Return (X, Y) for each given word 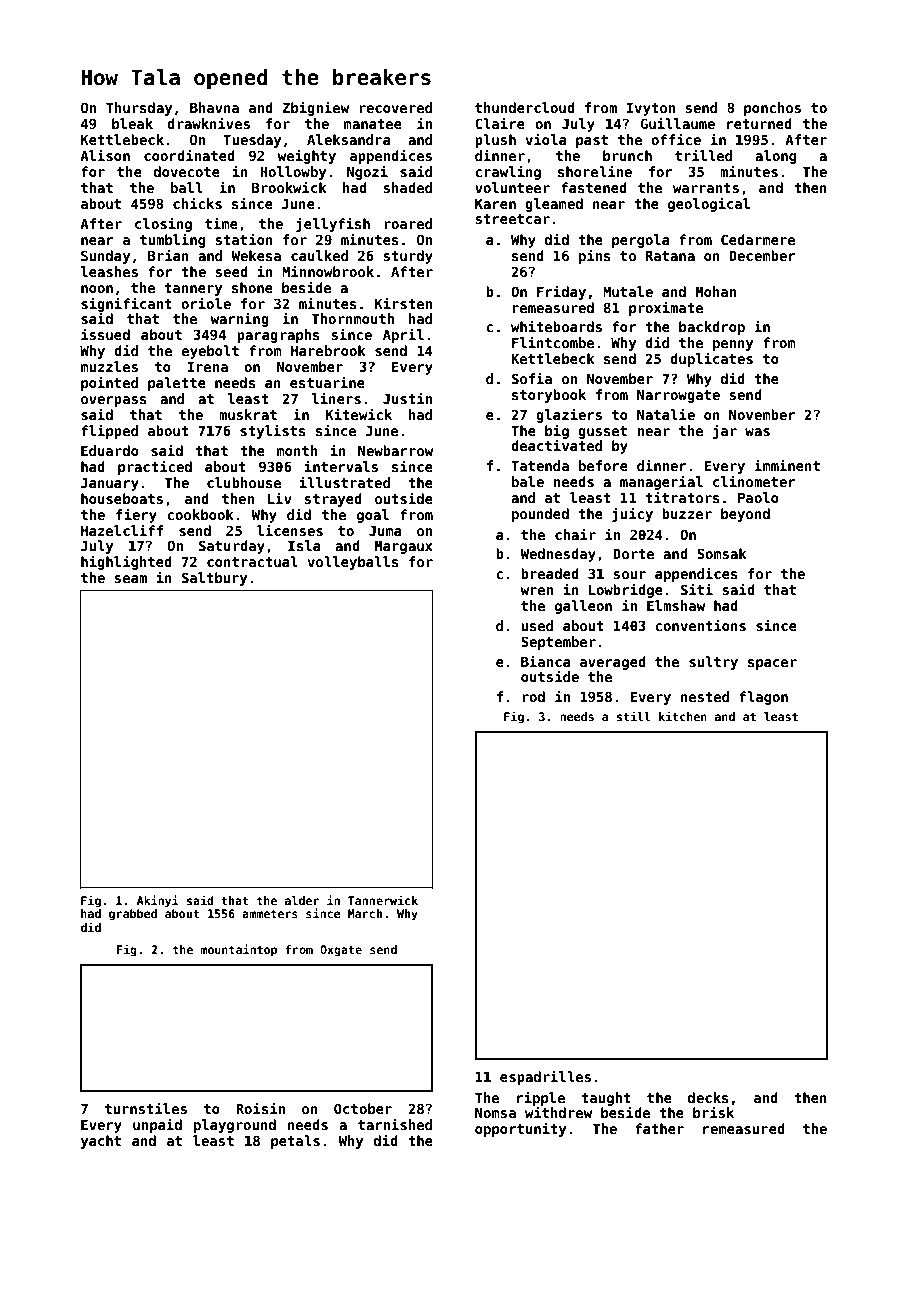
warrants (706, 188)
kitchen (683, 716)
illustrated (344, 482)
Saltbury (214, 579)
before (603, 465)
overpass (114, 401)
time (221, 223)
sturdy (408, 257)
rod (533, 696)
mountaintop (239, 950)
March (365, 913)
